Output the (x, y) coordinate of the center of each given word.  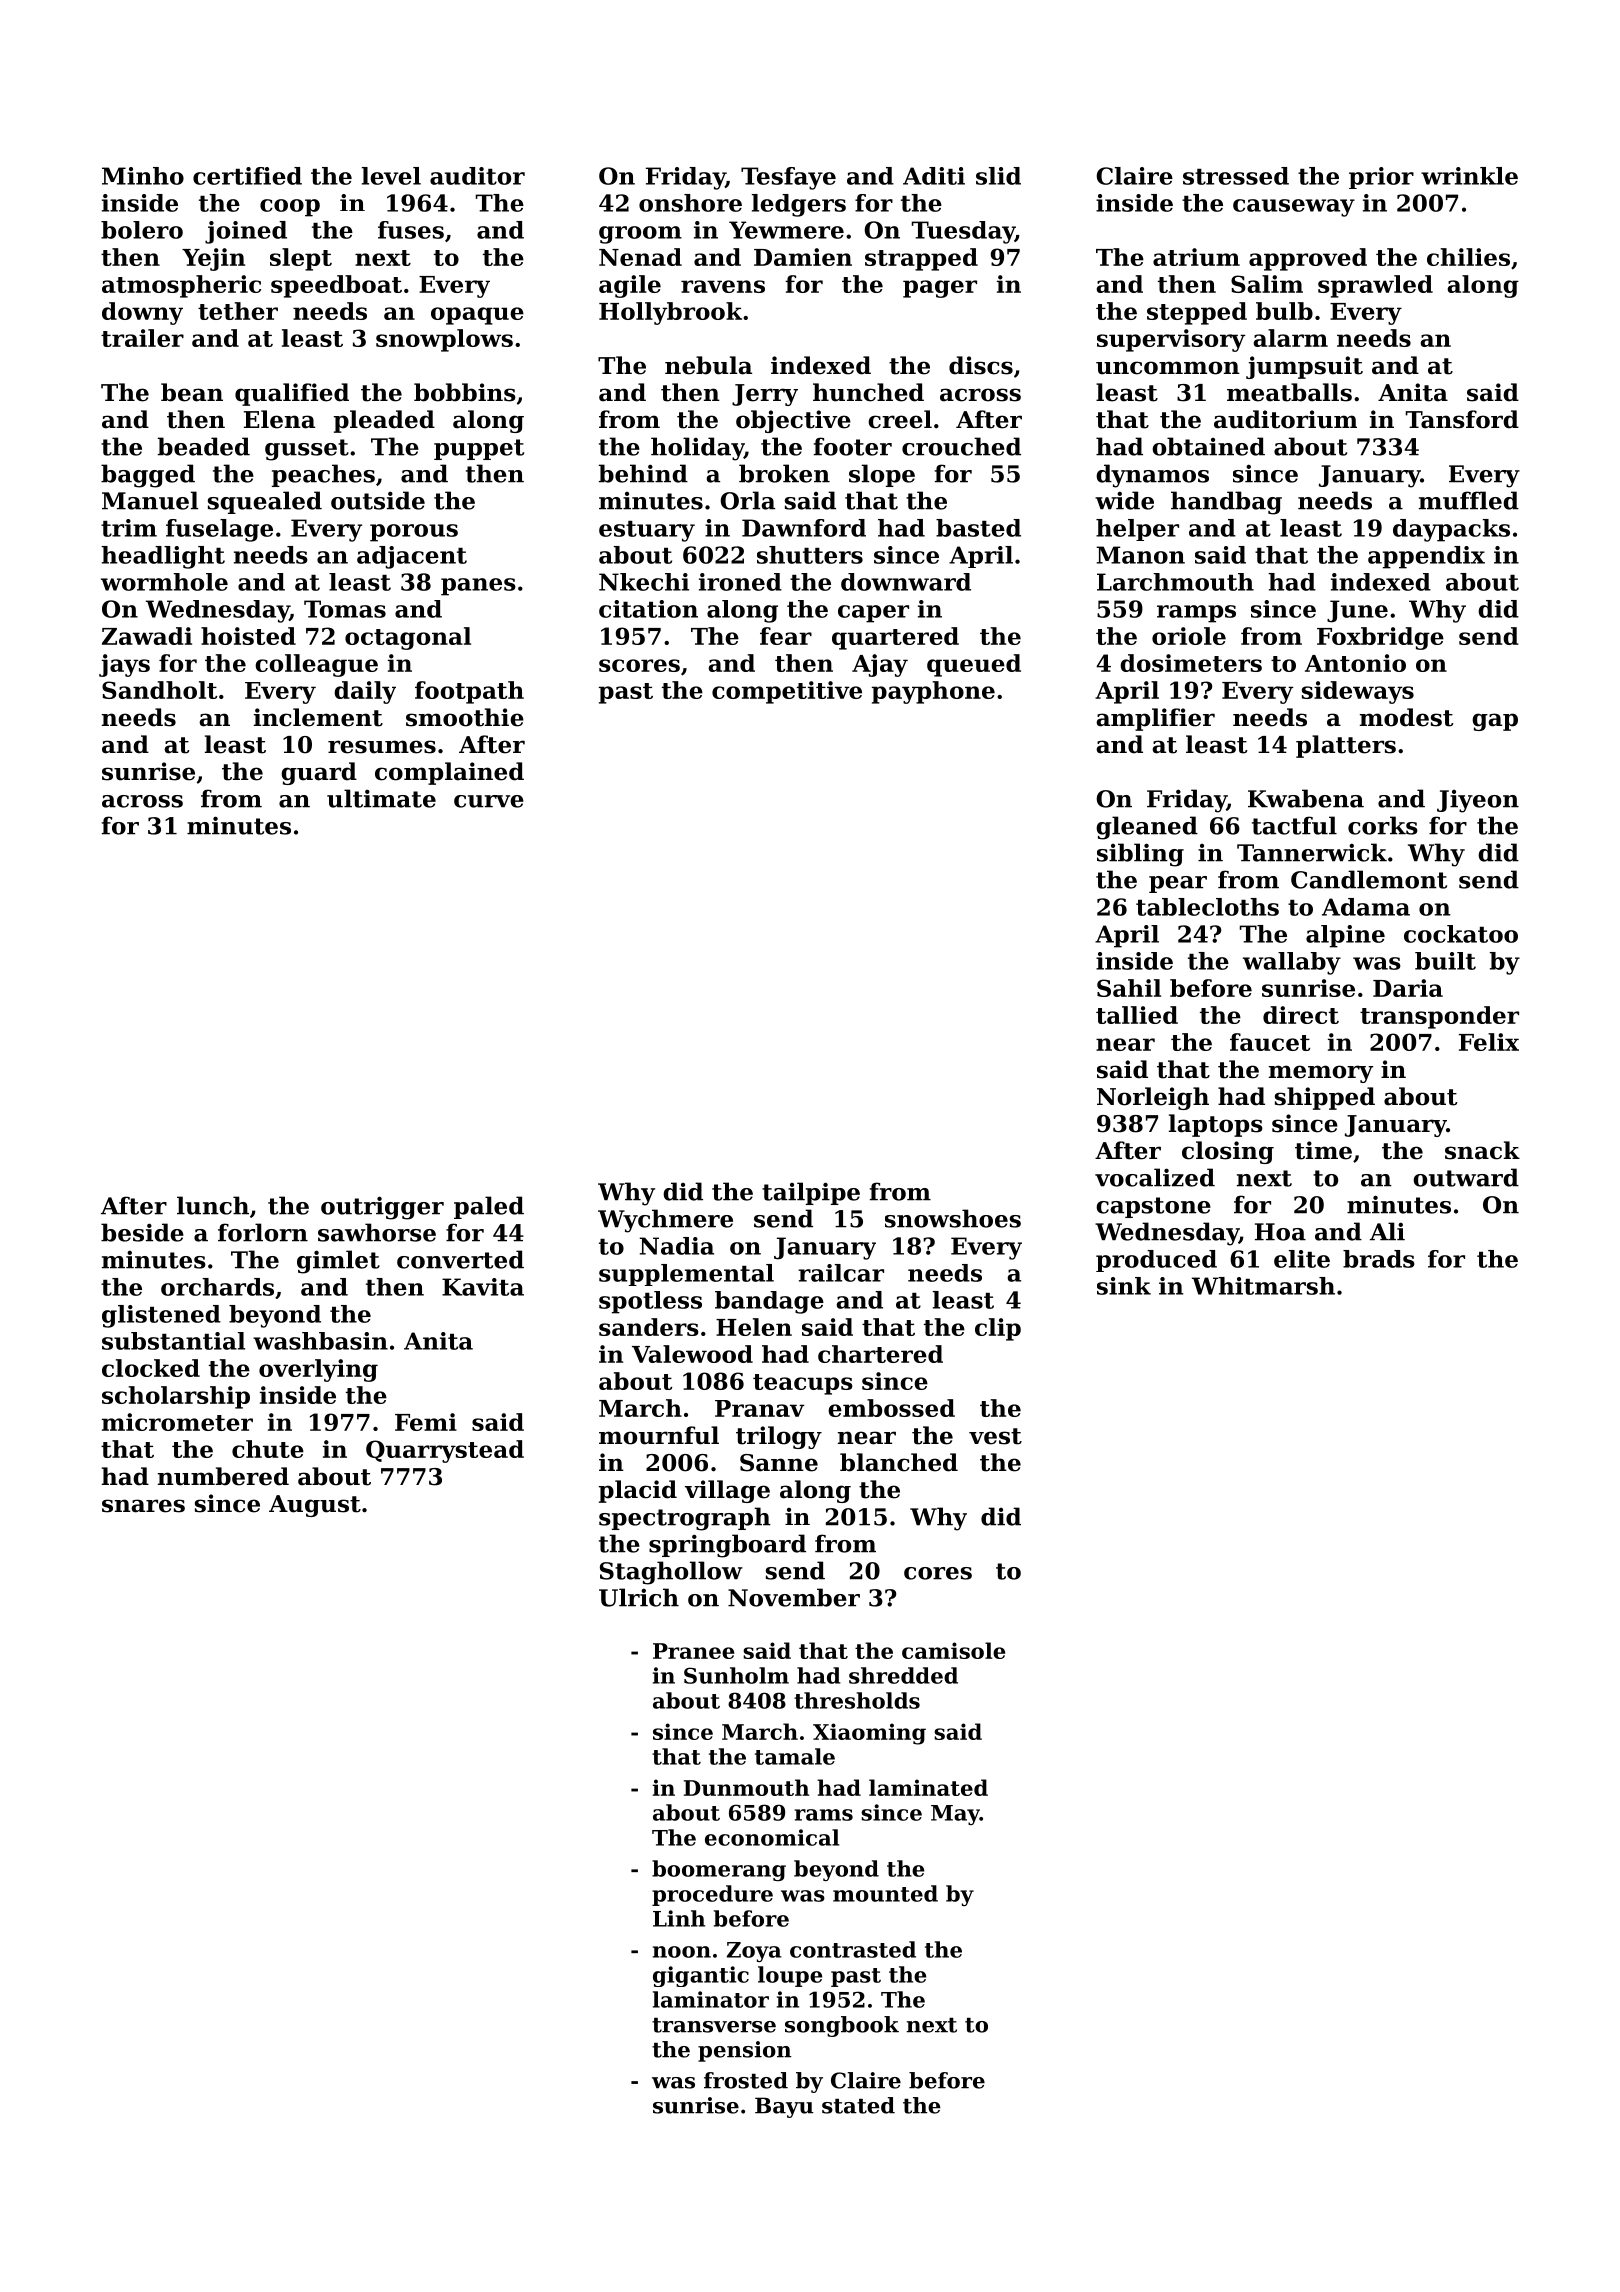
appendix (1426, 557)
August (315, 1506)
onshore (690, 203)
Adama (1366, 907)
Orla (747, 500)
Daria (1408, 988)
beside (142, 1232)
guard (319, 773)
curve (489, 801)
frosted (746, 2080)
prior (1381, 178)
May (955, 1815)
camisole (953, 1650)
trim (129, 528)
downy (142, 313)
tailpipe (811, 1193)
